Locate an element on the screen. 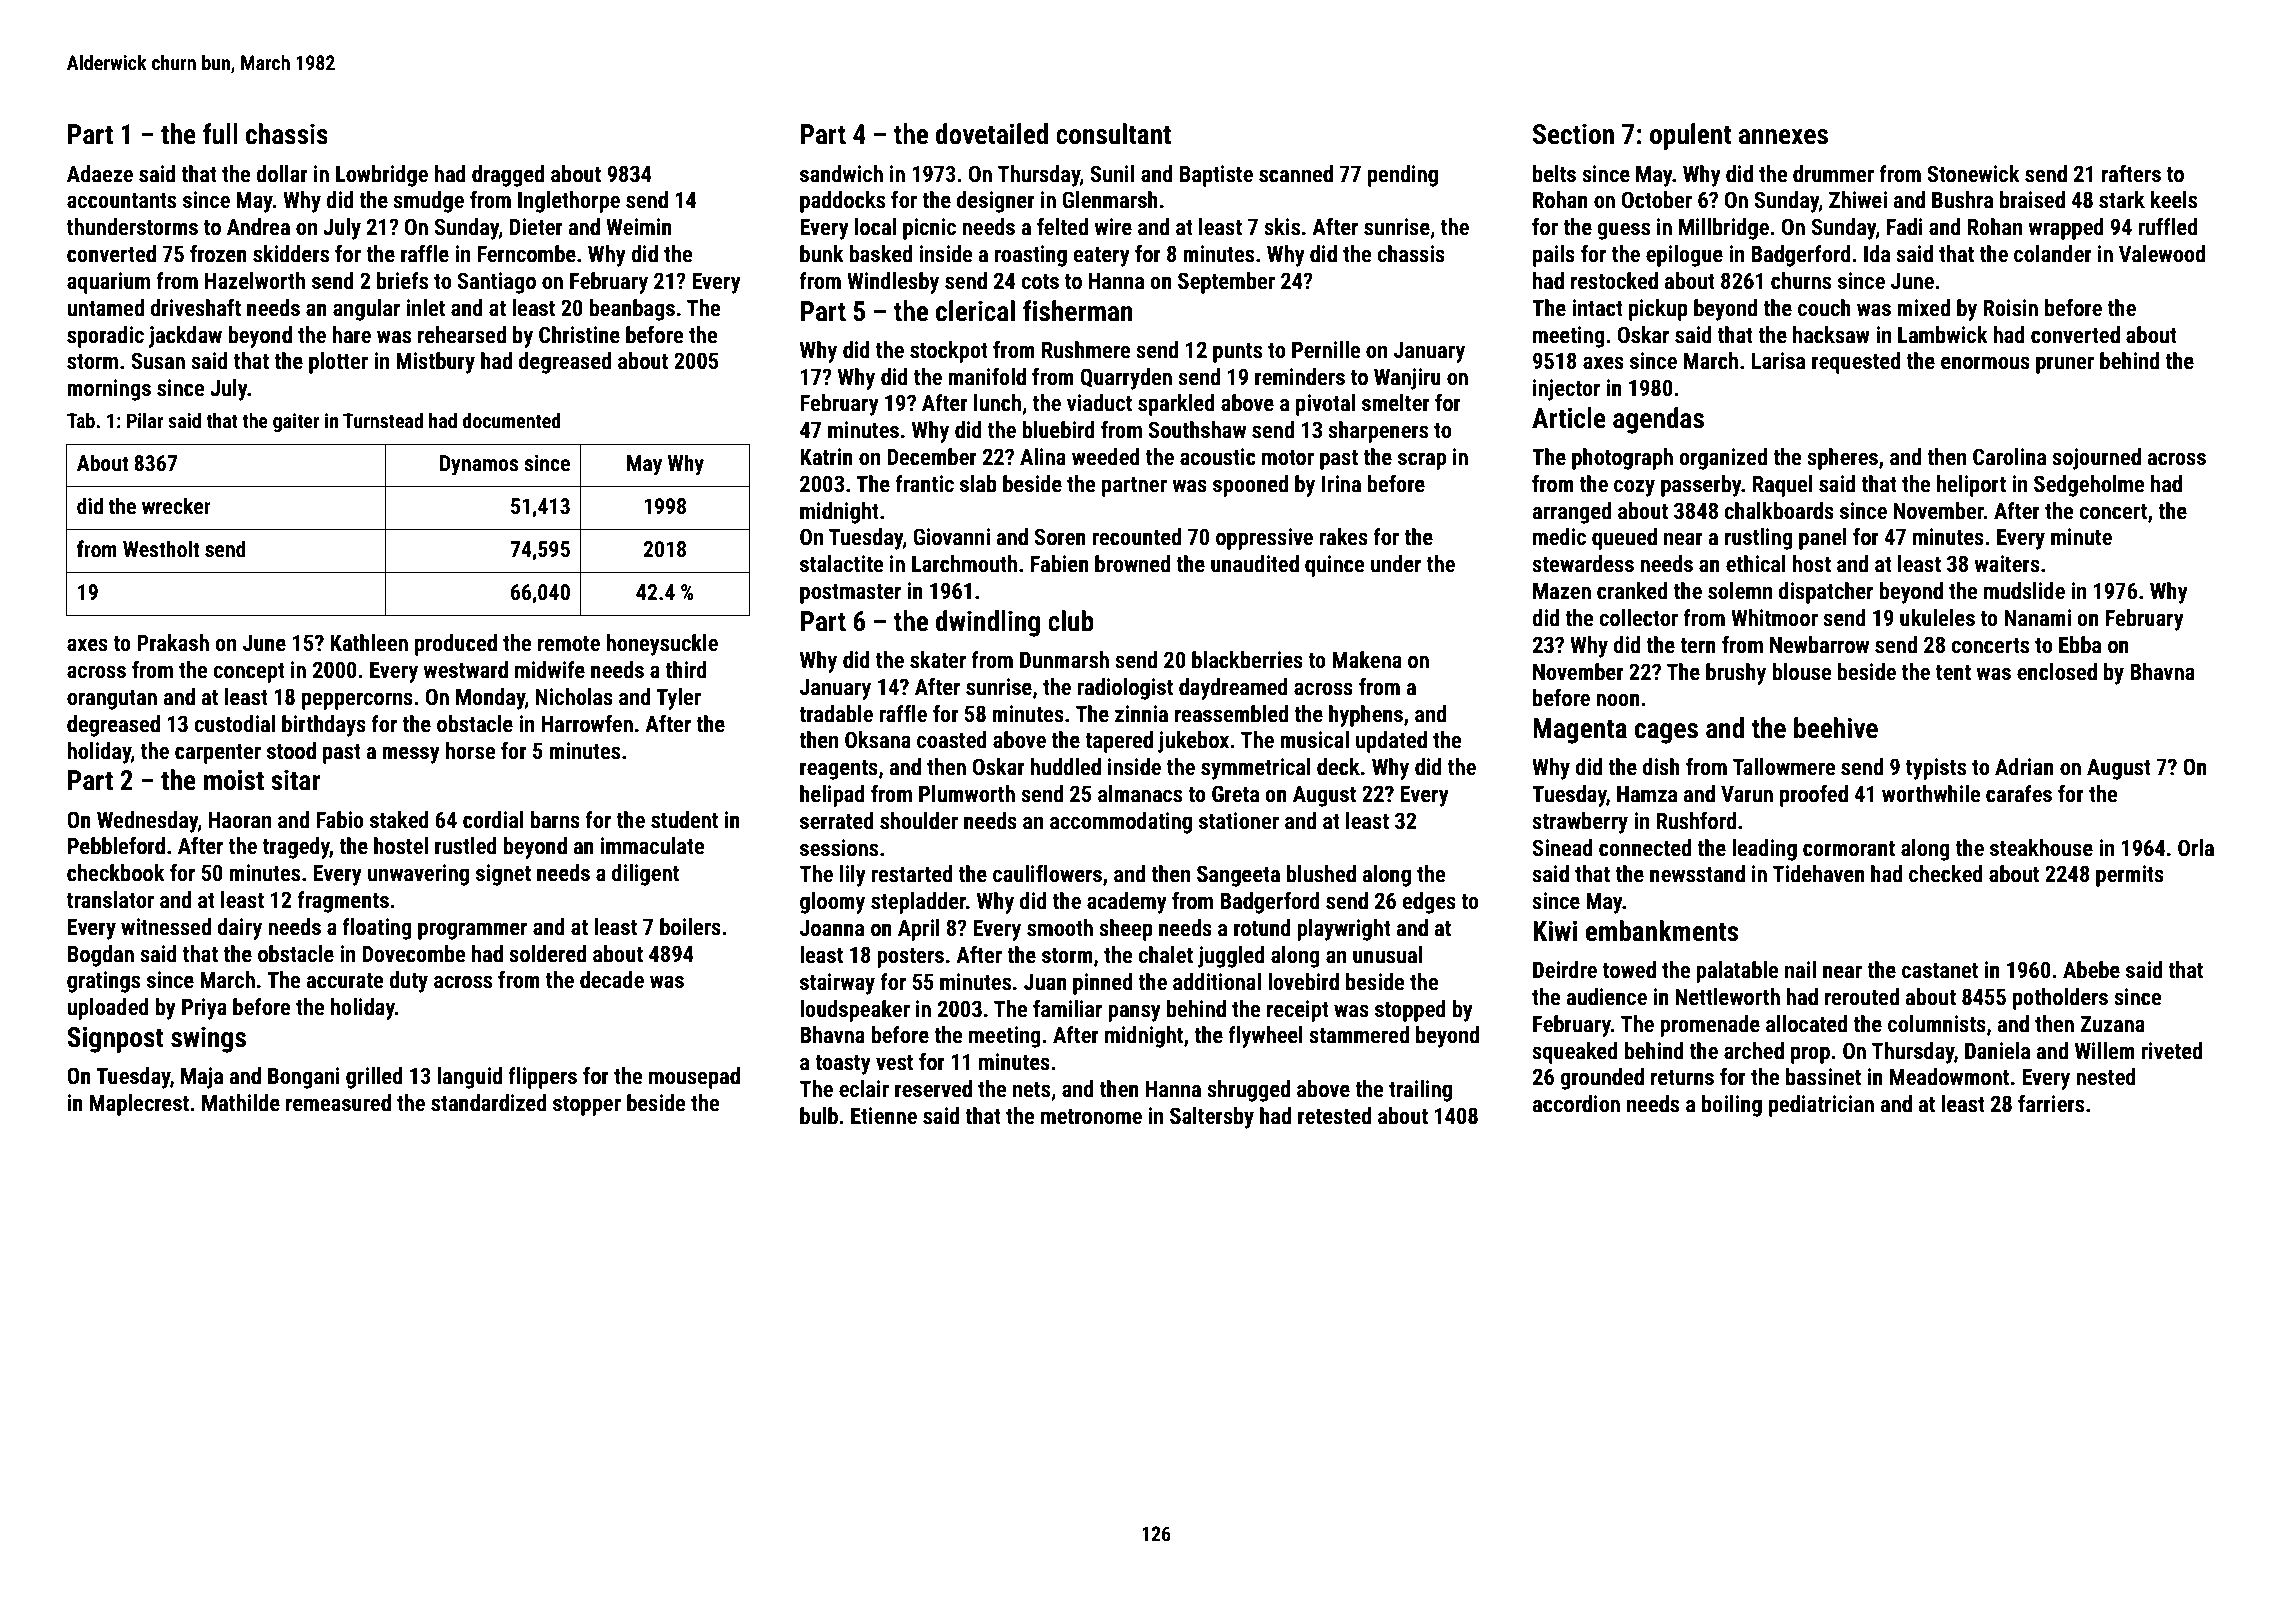  consultant is located at coordinates (1113, 134).
